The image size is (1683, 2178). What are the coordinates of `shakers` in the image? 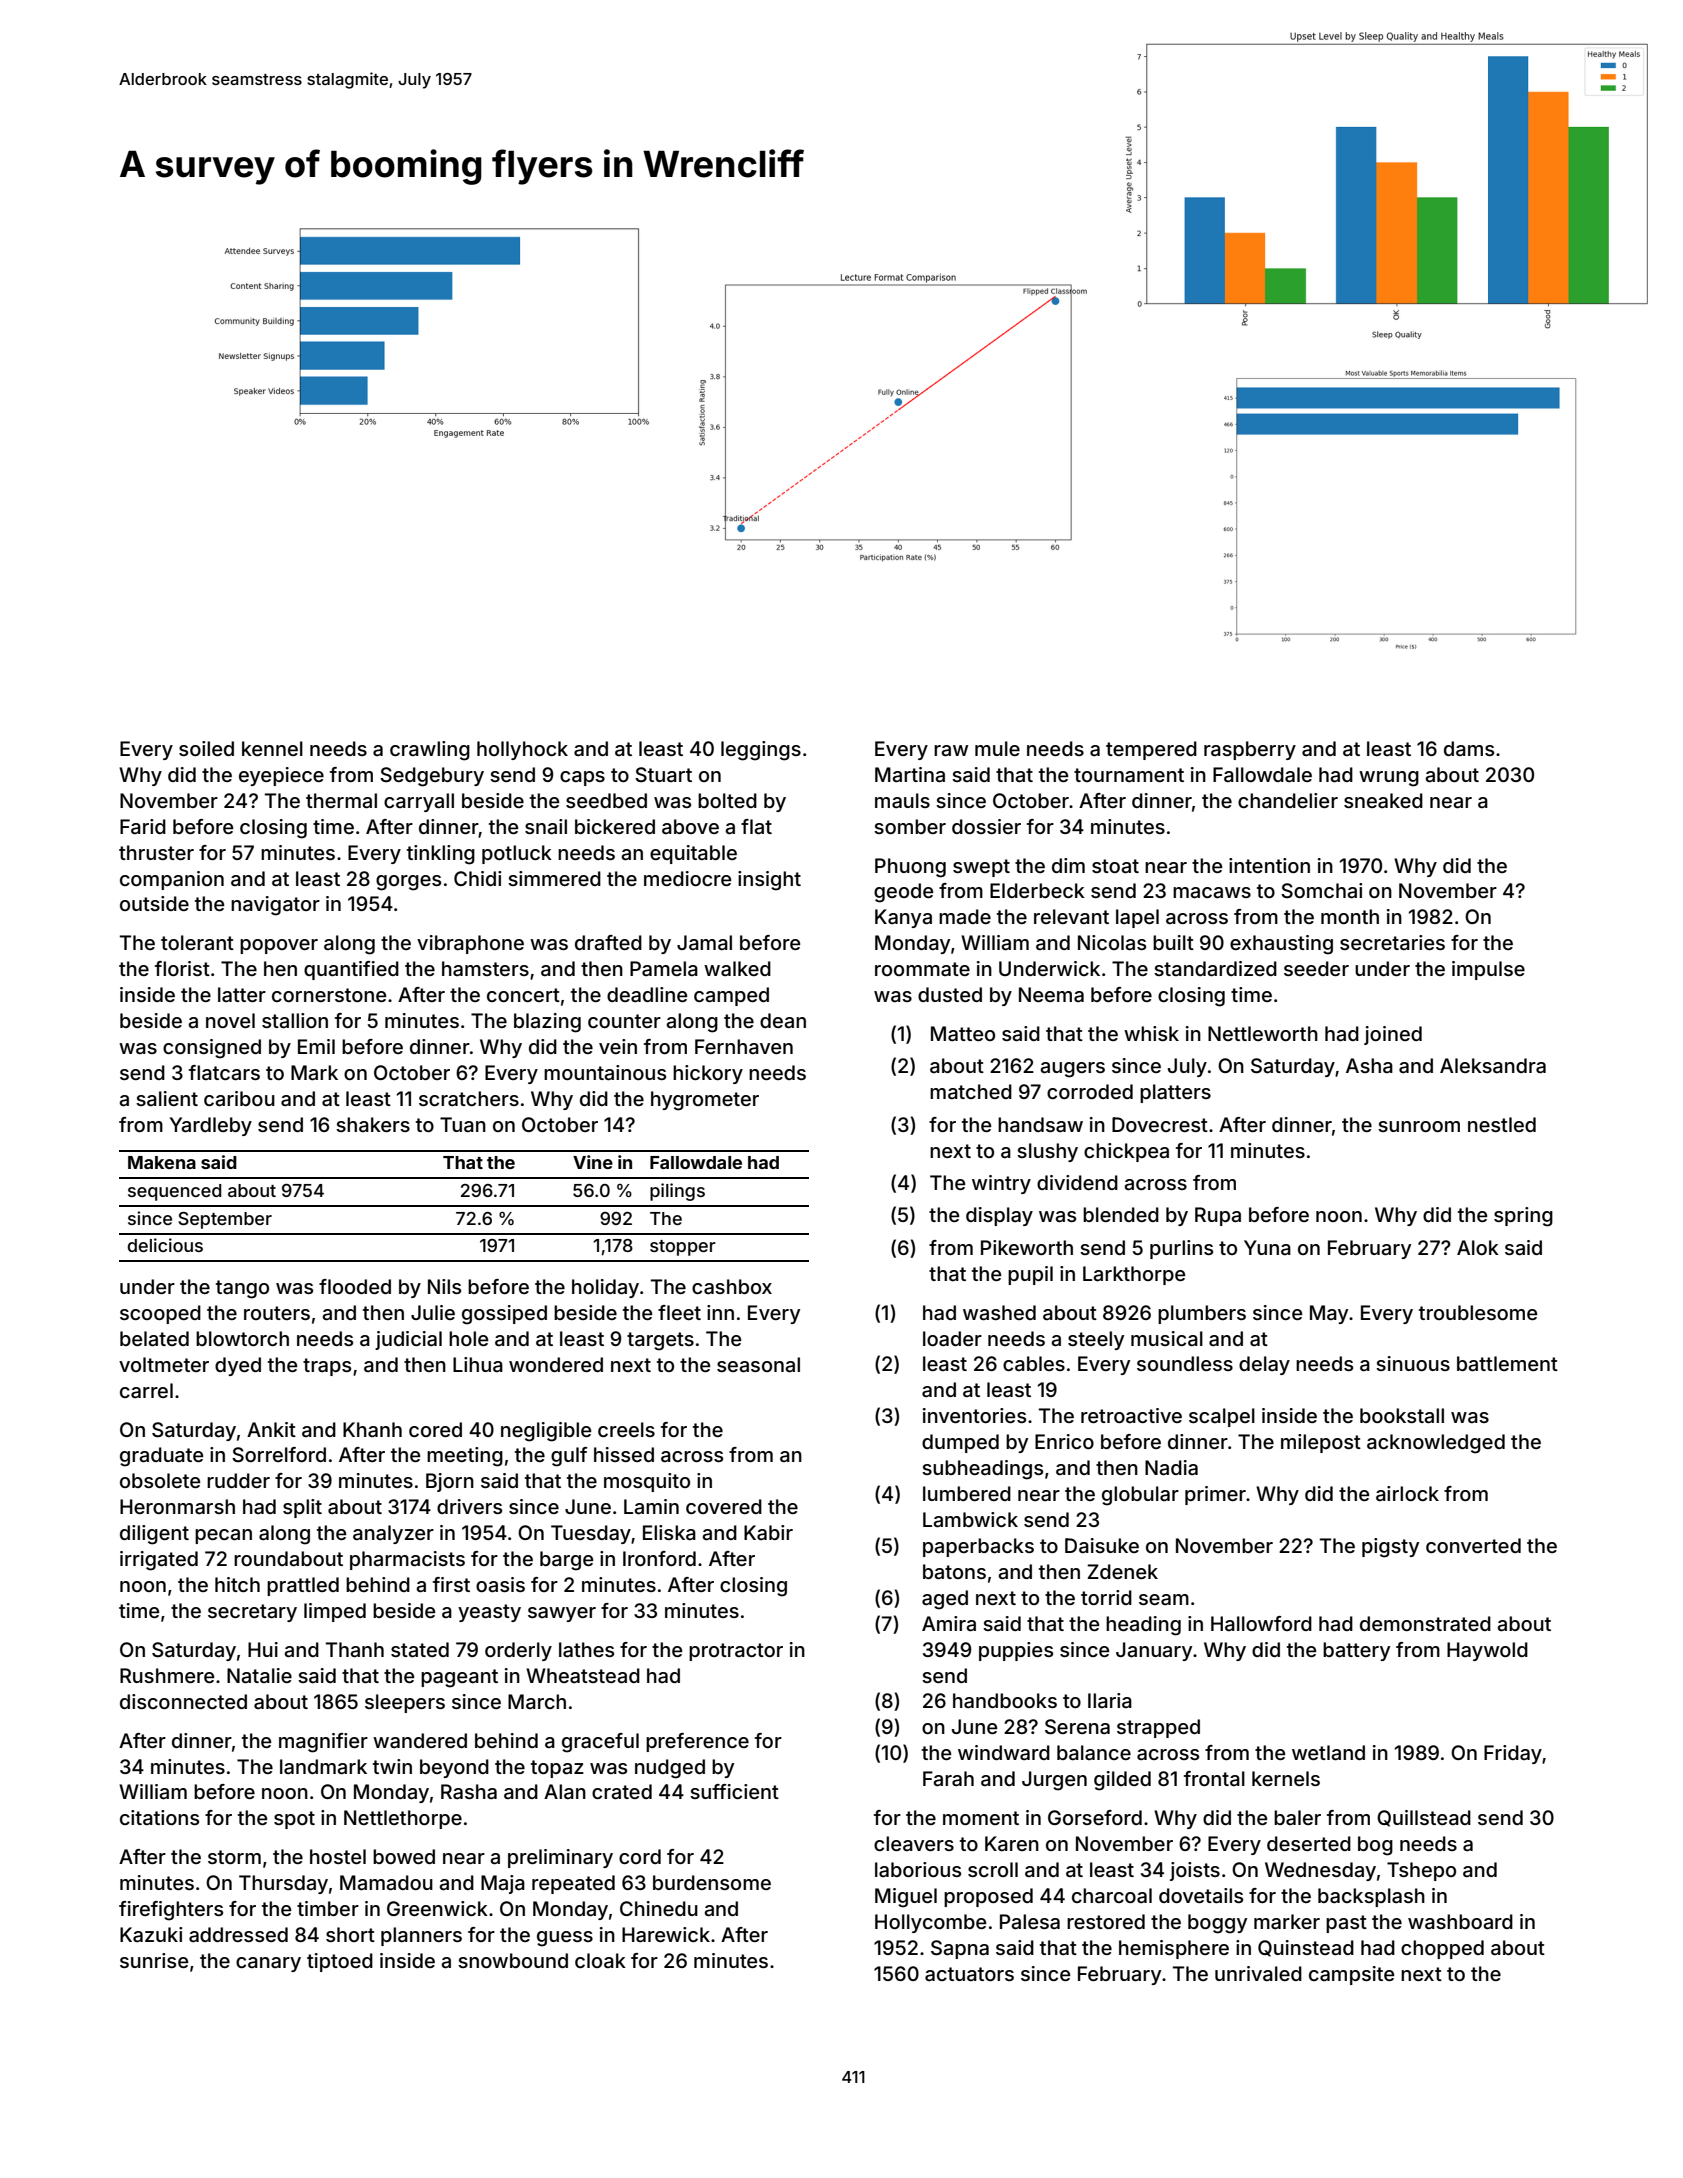 It's located at (373, 1124).
